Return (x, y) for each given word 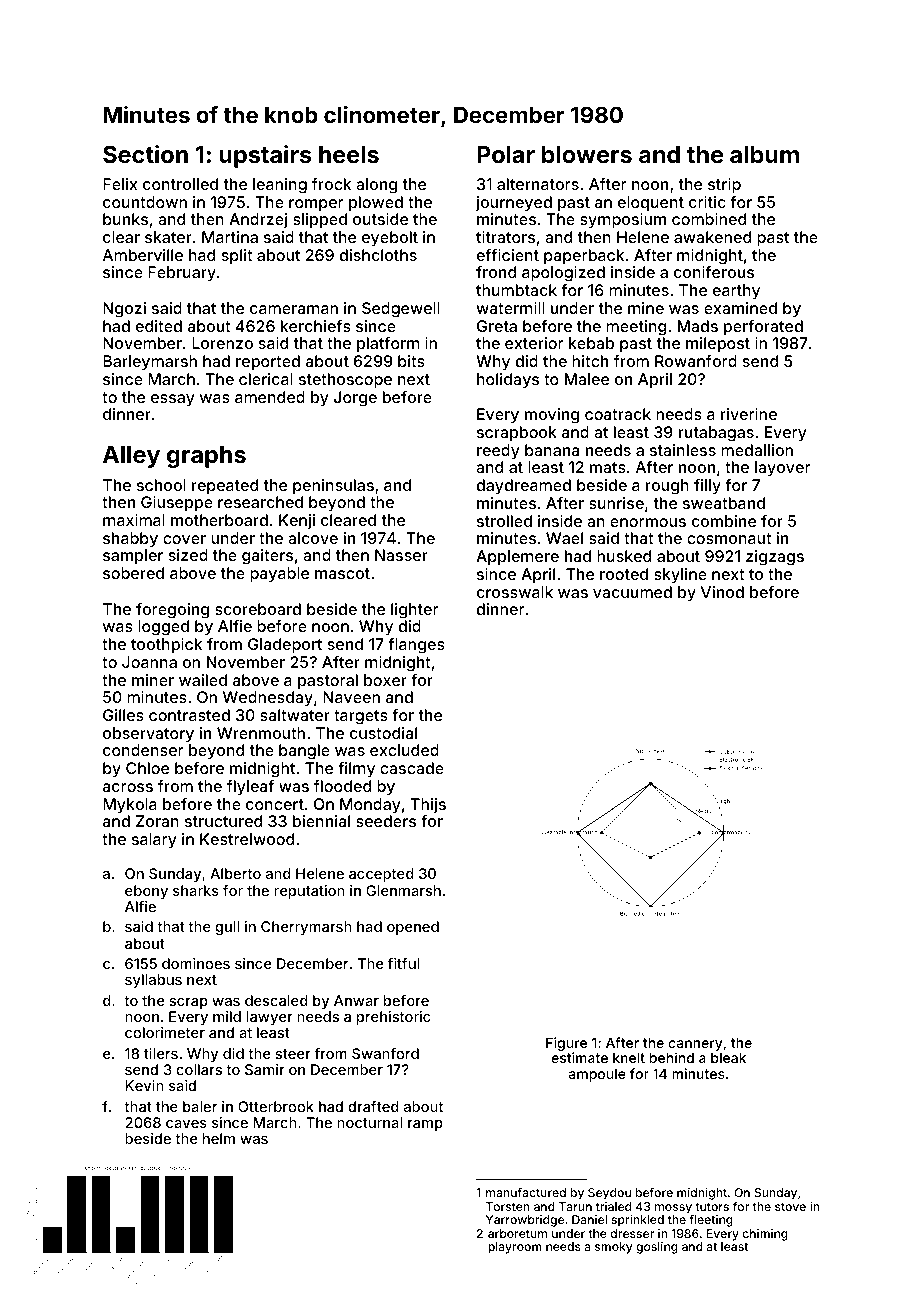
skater (168, 237)
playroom (515, 1248)
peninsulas (333, 487)
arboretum (517, 1233)
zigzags (775, 558)
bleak (728, 1058)
